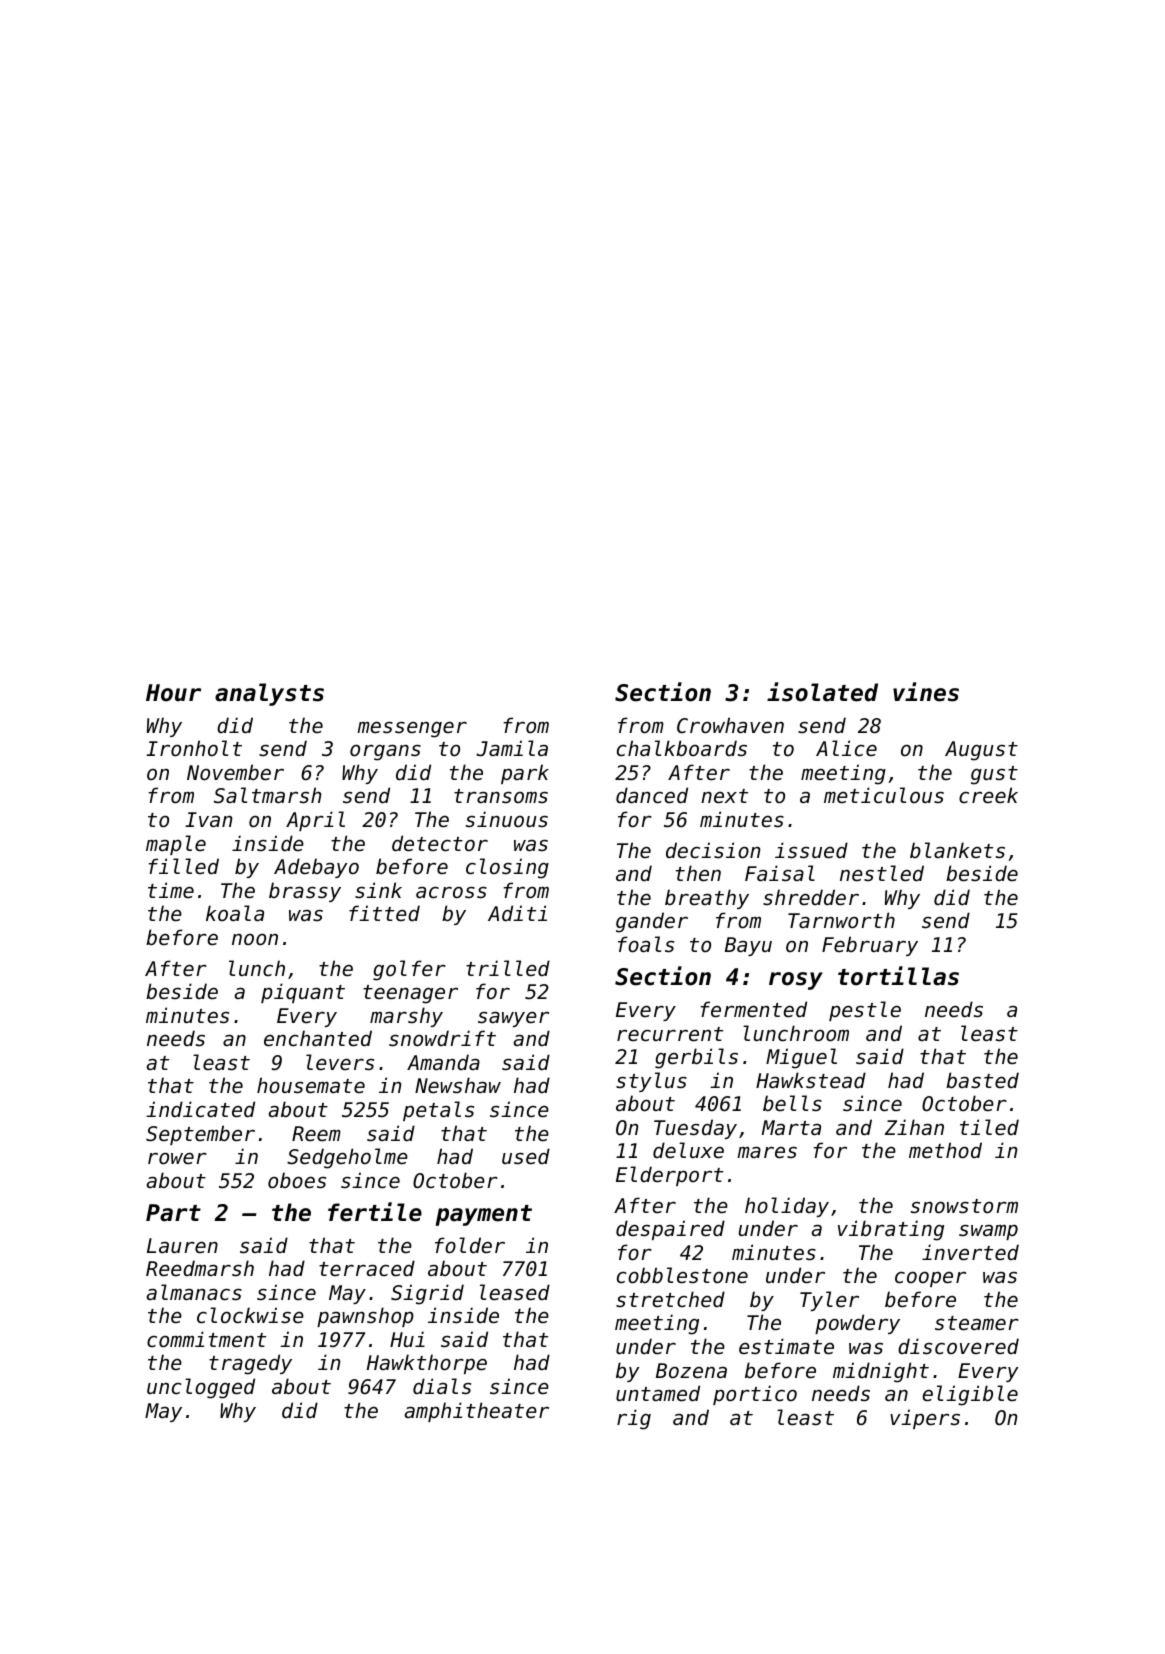 The height and width of the screenshot is (1654, 1165). What do you see at coordinates (412, 729) in the screenshot?
I see `messenger` at bounding box center [412, 729].
